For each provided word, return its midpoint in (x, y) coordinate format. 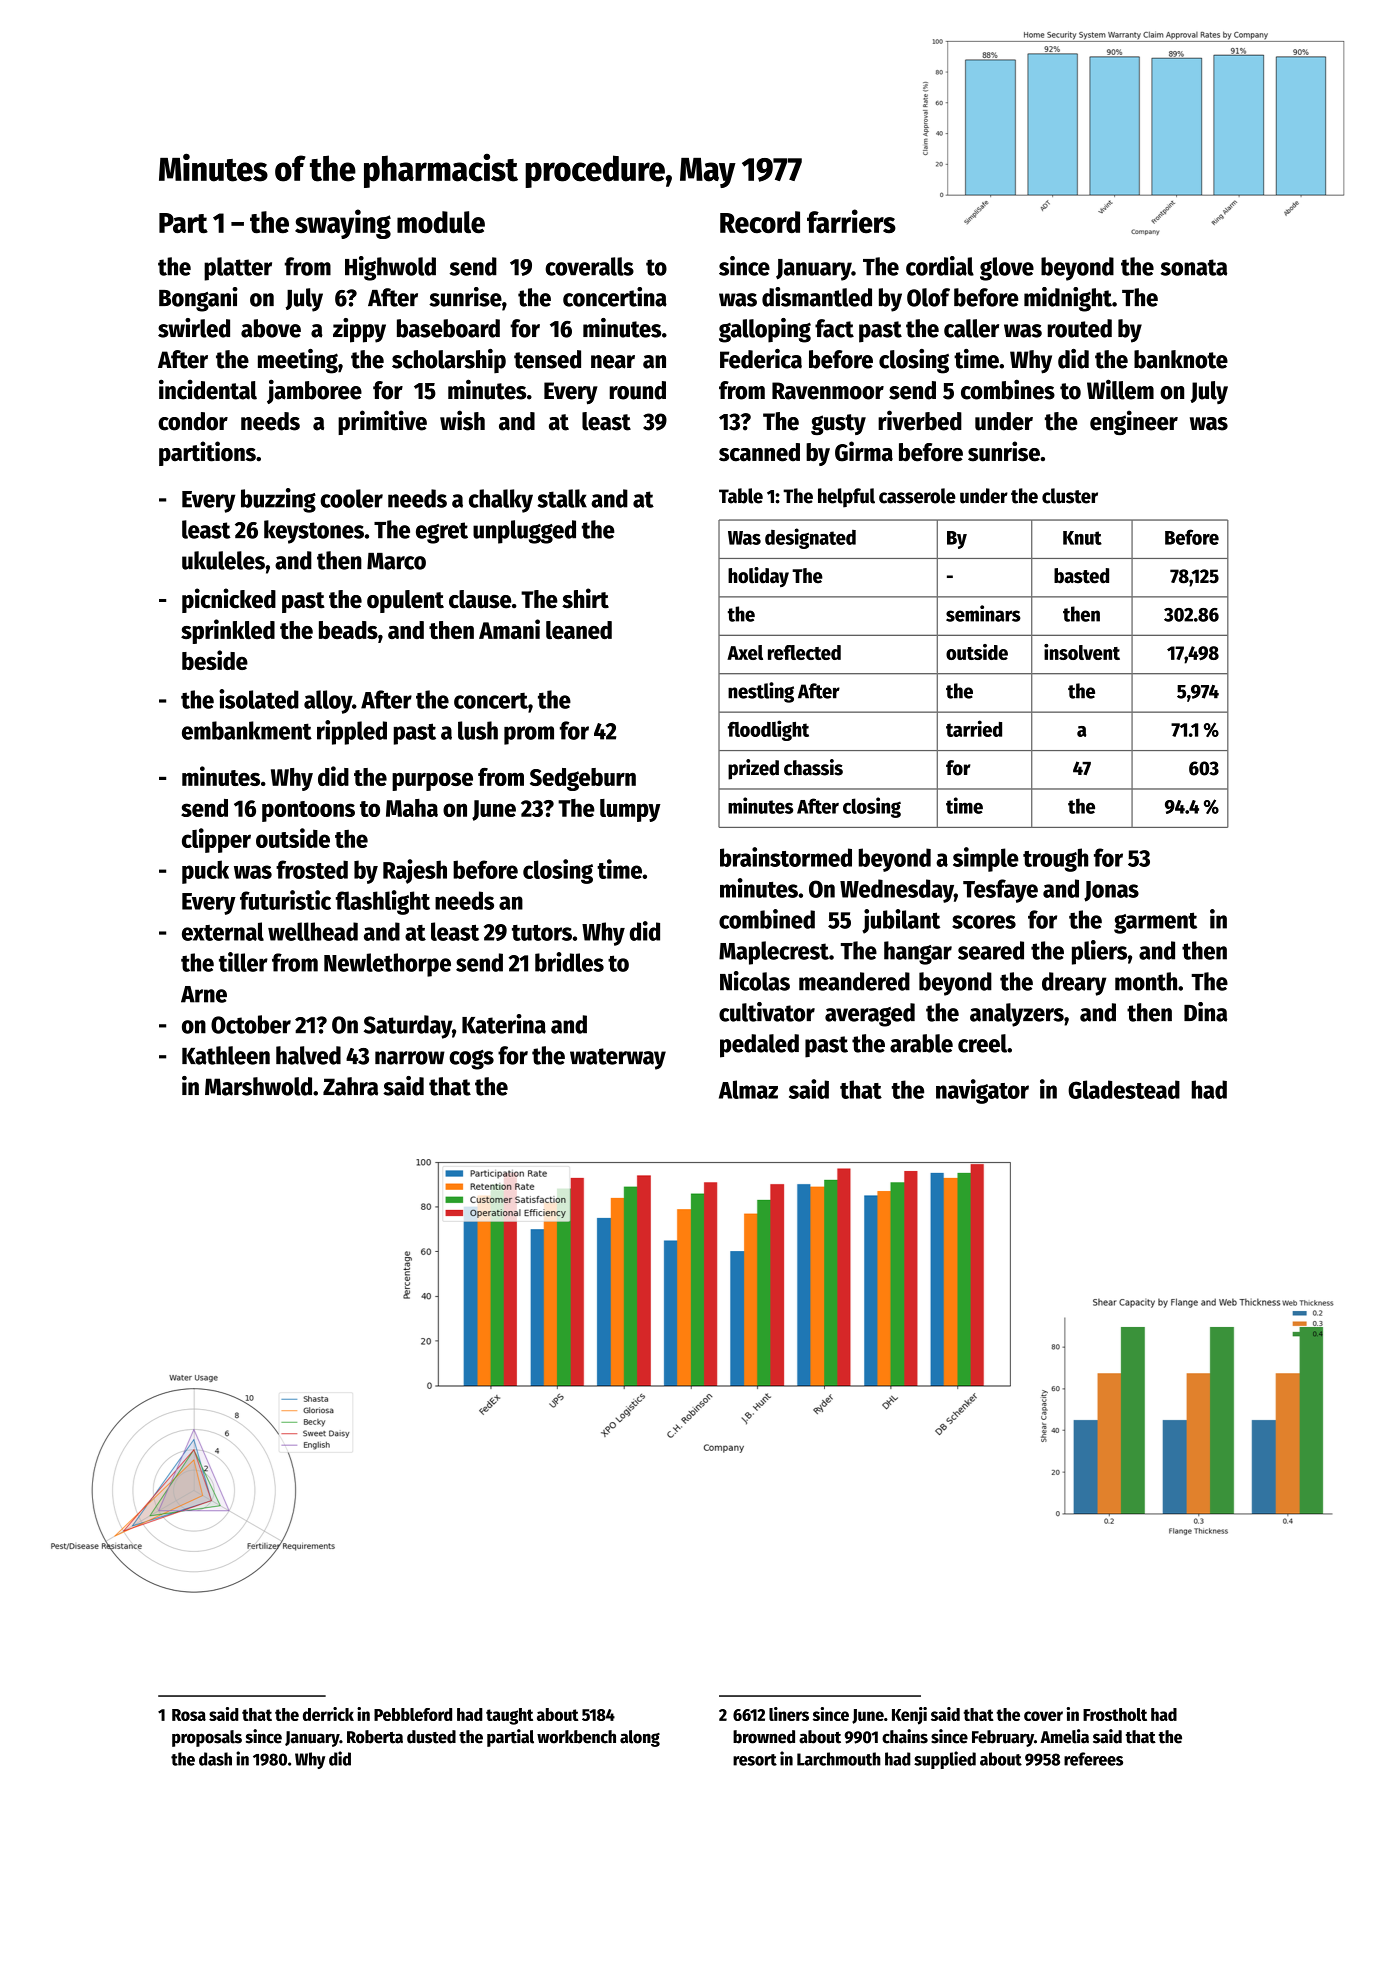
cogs (471, 1060)
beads (348, 630)
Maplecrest (774, 953)
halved (308, 1055)
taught (509, 1716)
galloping (765, 330)
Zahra (350, 1086)
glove (1007, 269)
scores (984, 922)
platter (238, 269)
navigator (982, 1091)
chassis (813, 767)
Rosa (189, 1715)
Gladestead (1124, 1089)
